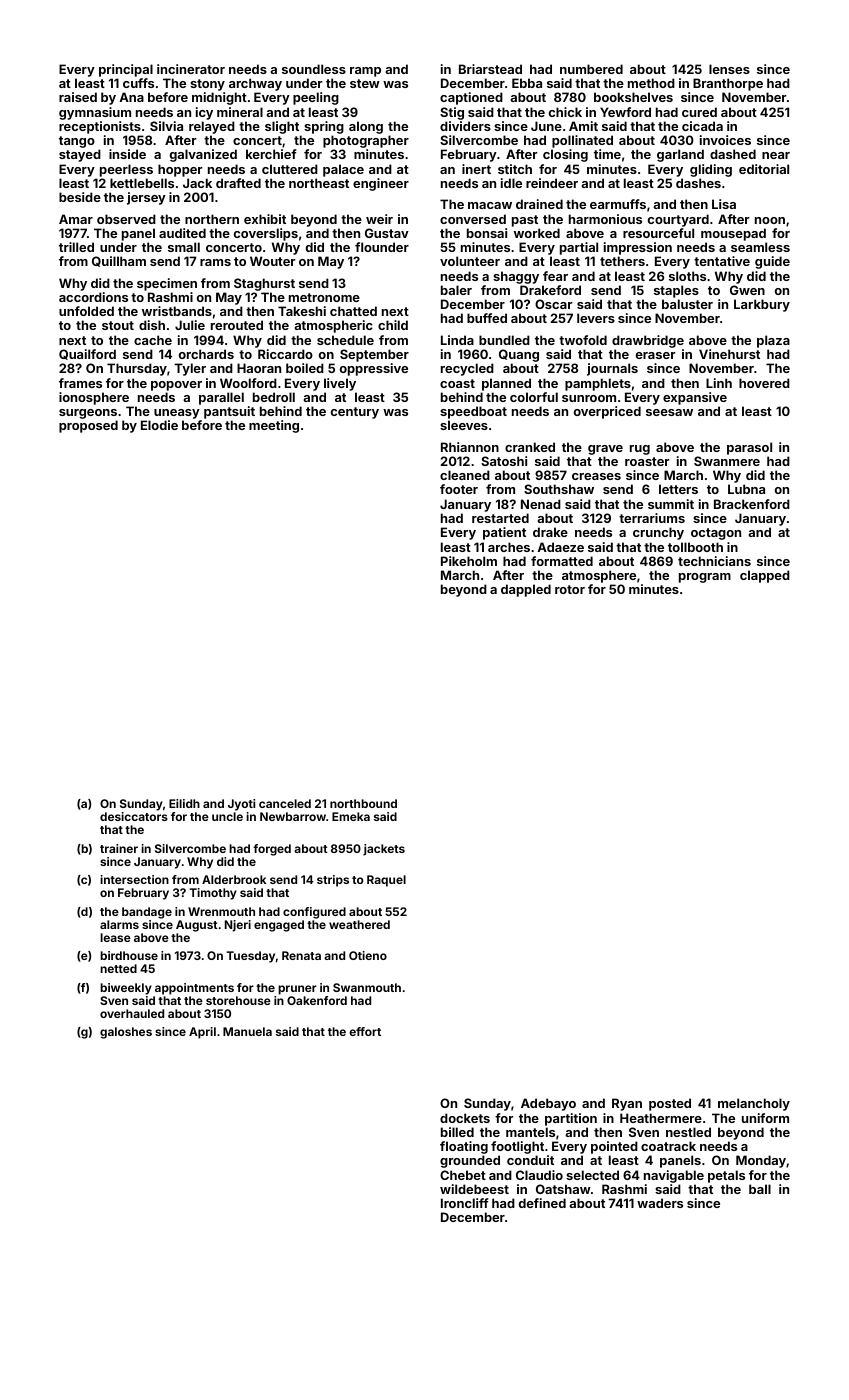  What do you see at coordinates (80, 383) in the screenshot?
I see `frames` at bounding box center [80, 383].
